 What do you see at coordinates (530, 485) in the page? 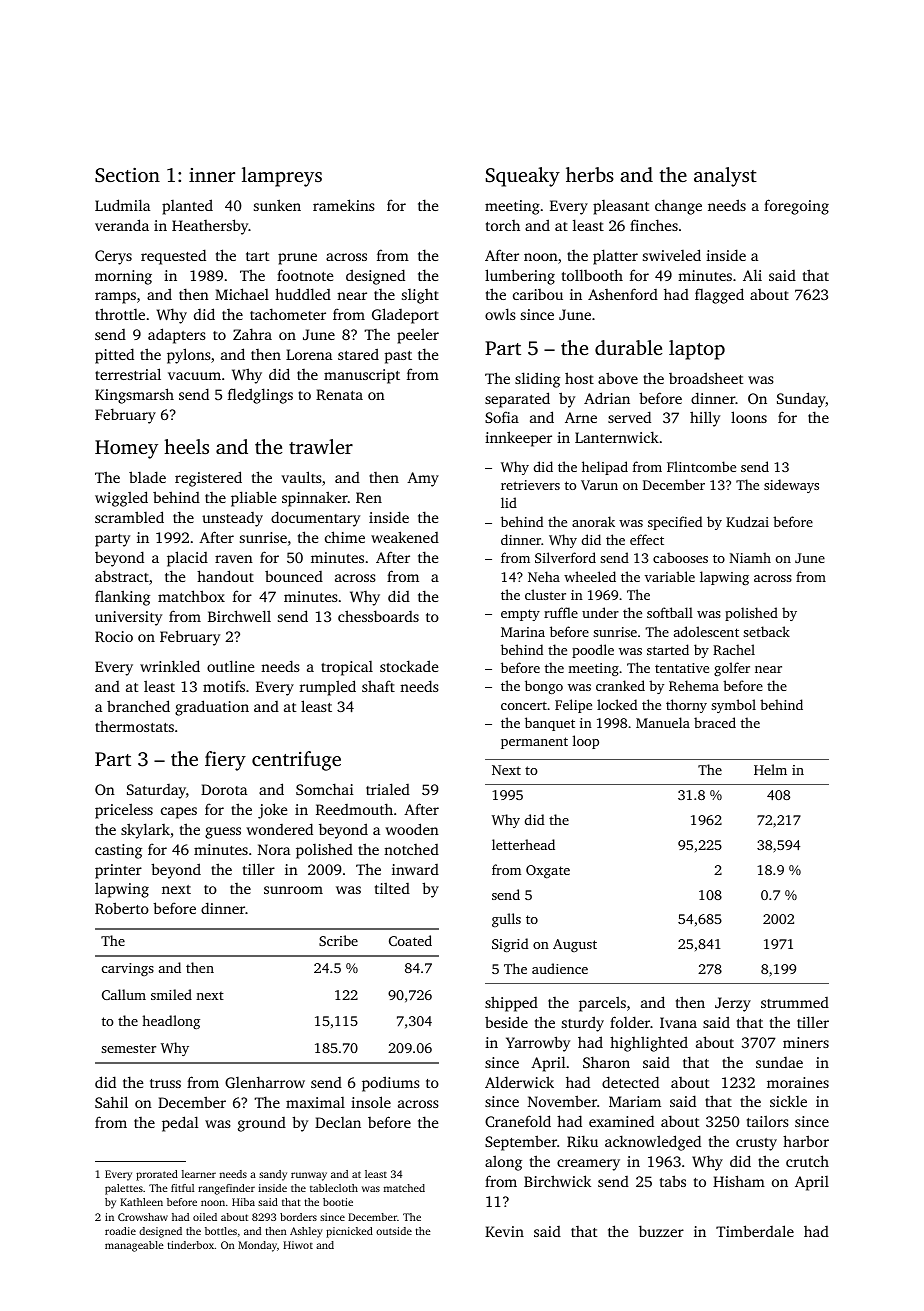
I see `retrievers` at bounding box center [530, 485].
